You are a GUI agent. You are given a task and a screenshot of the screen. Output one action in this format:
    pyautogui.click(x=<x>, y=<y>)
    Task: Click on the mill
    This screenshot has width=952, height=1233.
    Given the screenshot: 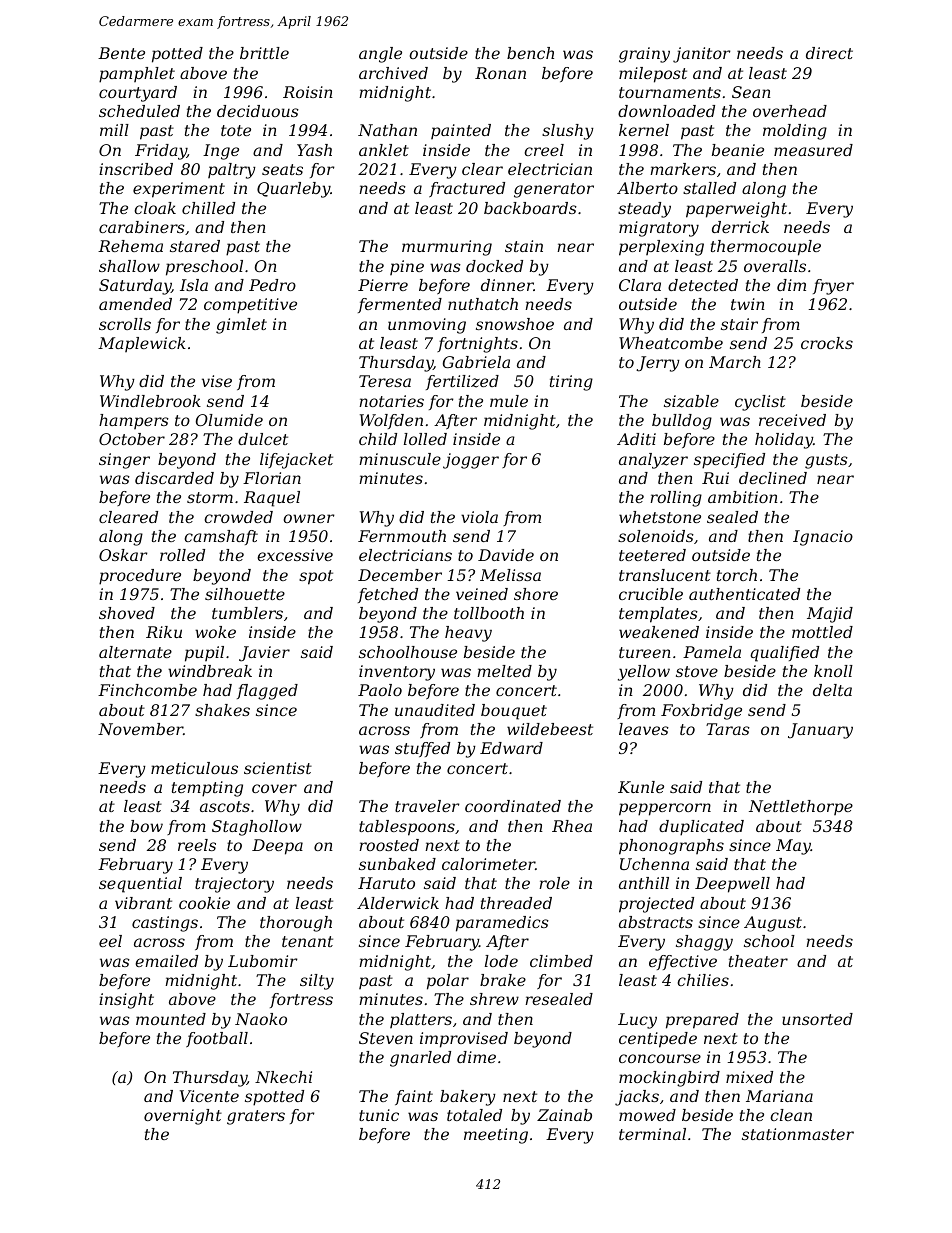 What is the action you would take?
    pyautogui.click(x=114, y=130)
